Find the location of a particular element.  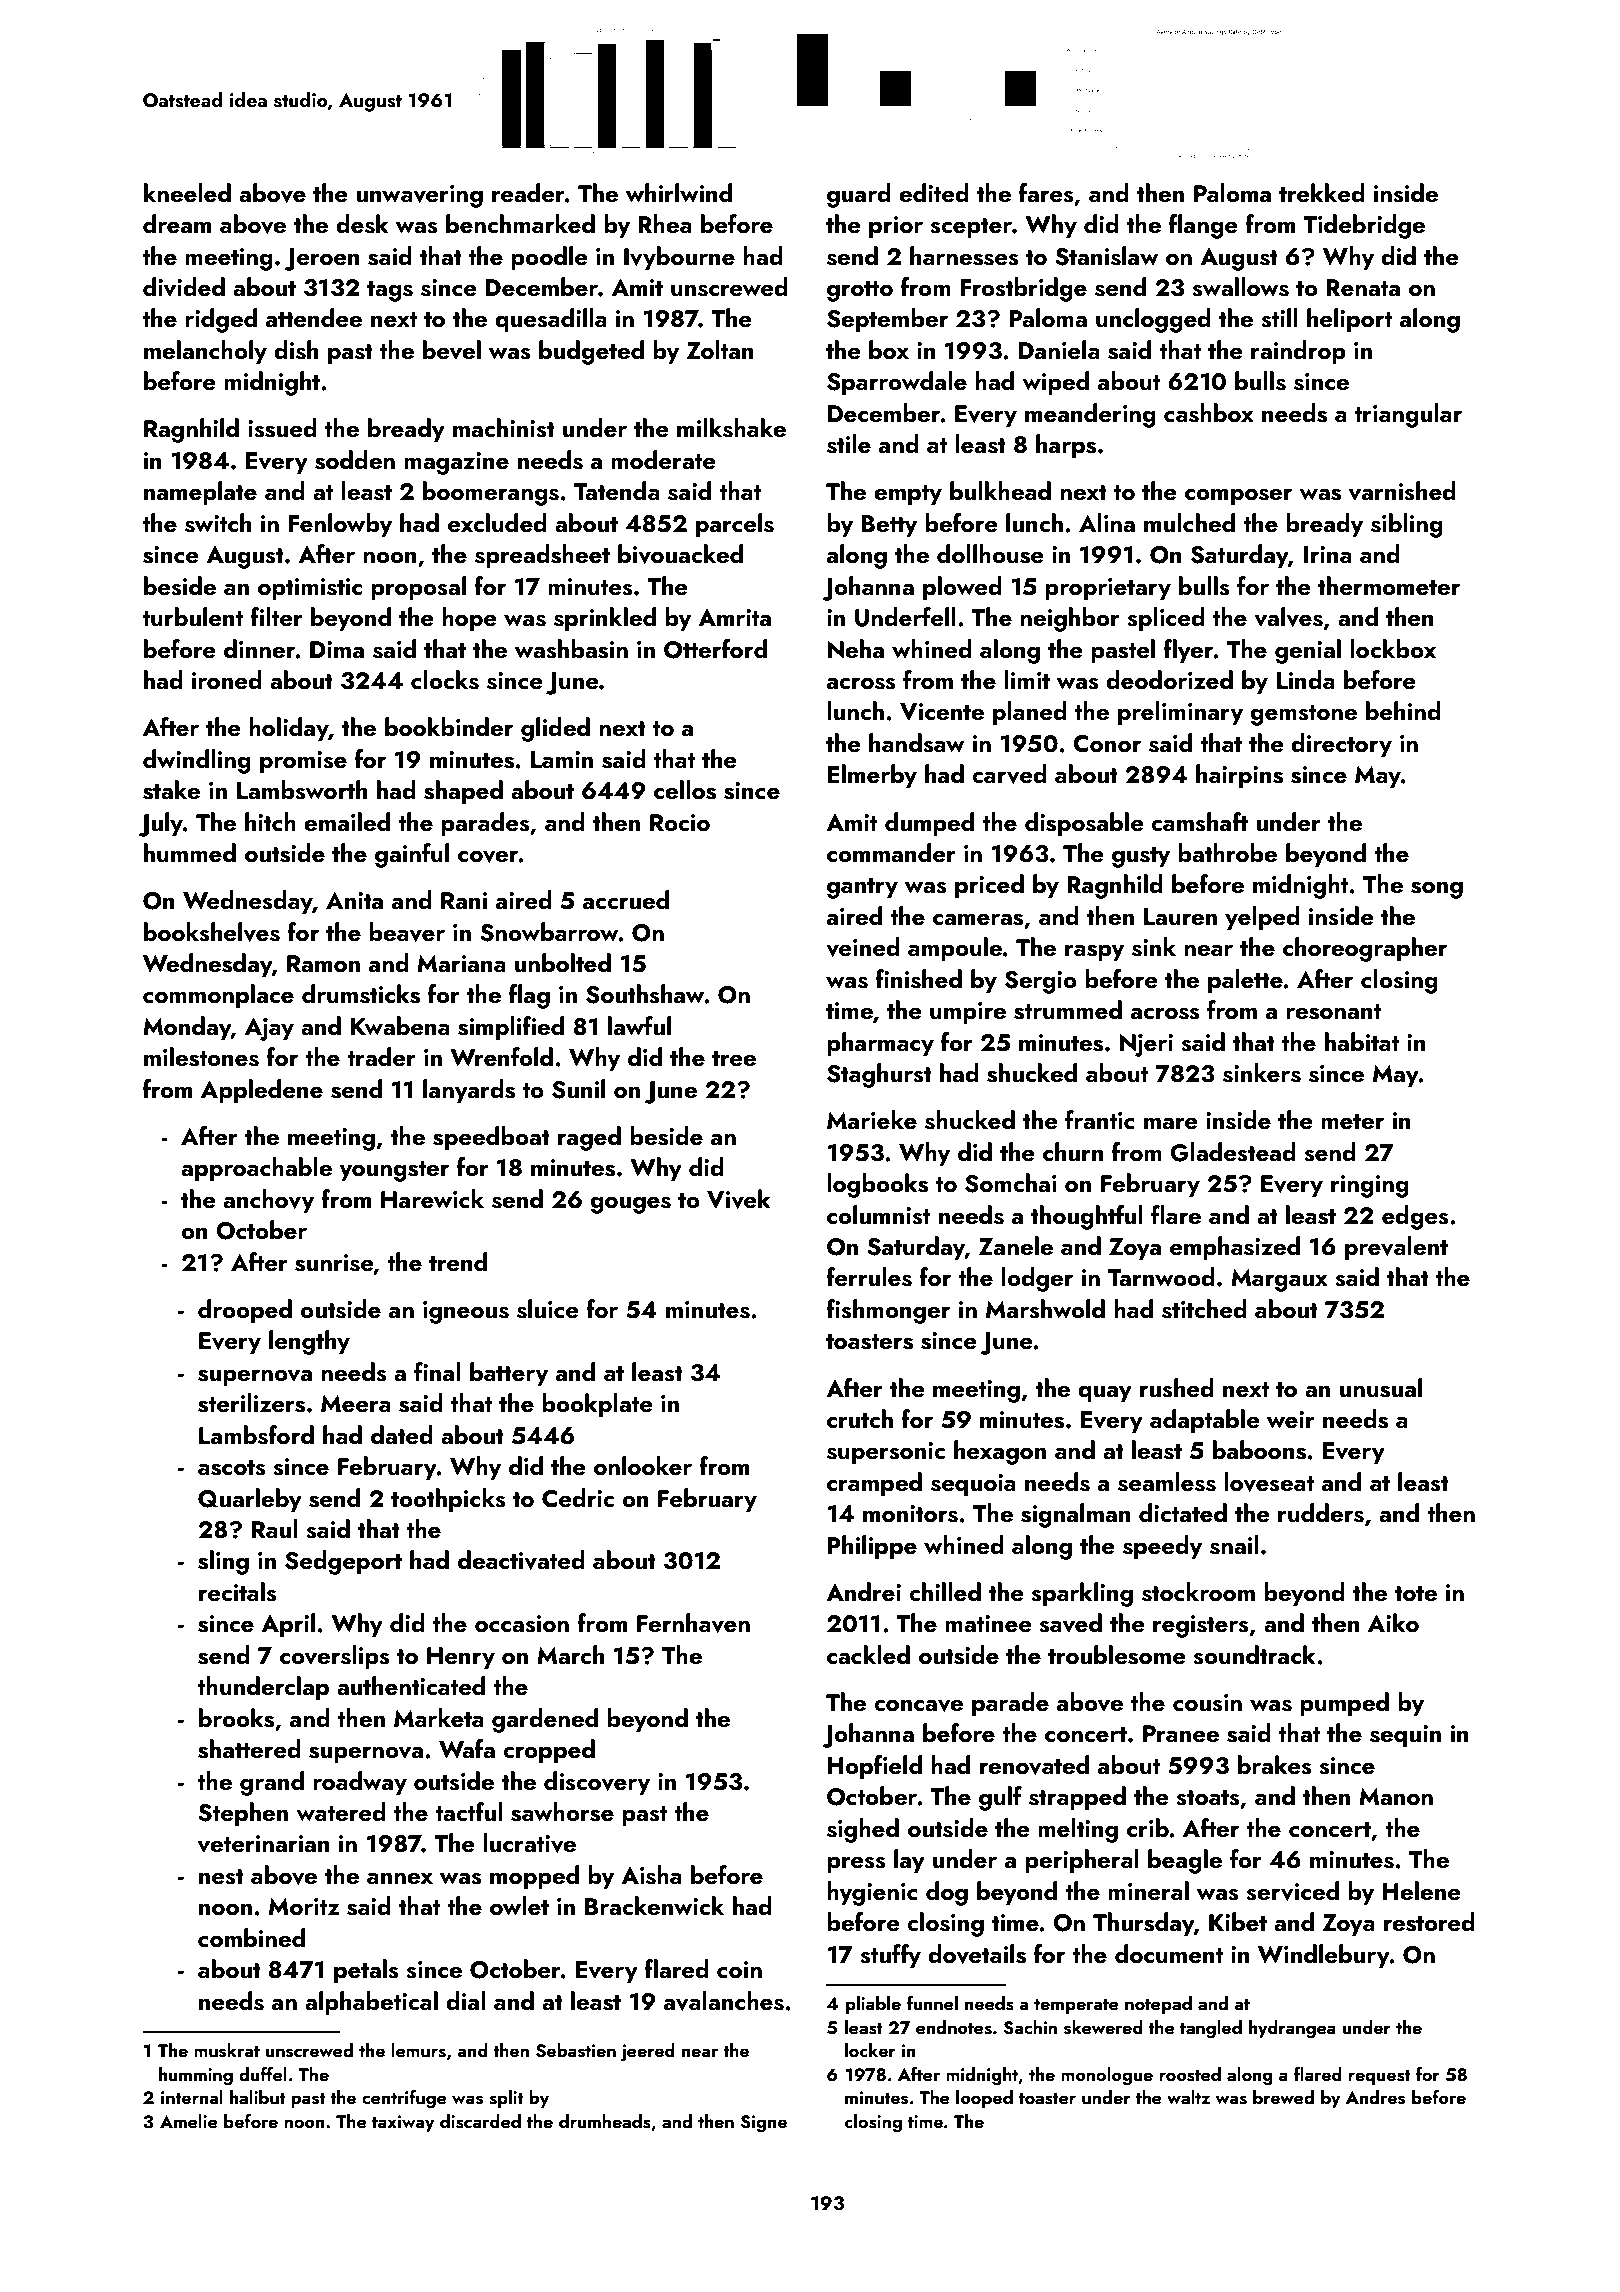

Vivek is located at coordinates (739, 1199).
